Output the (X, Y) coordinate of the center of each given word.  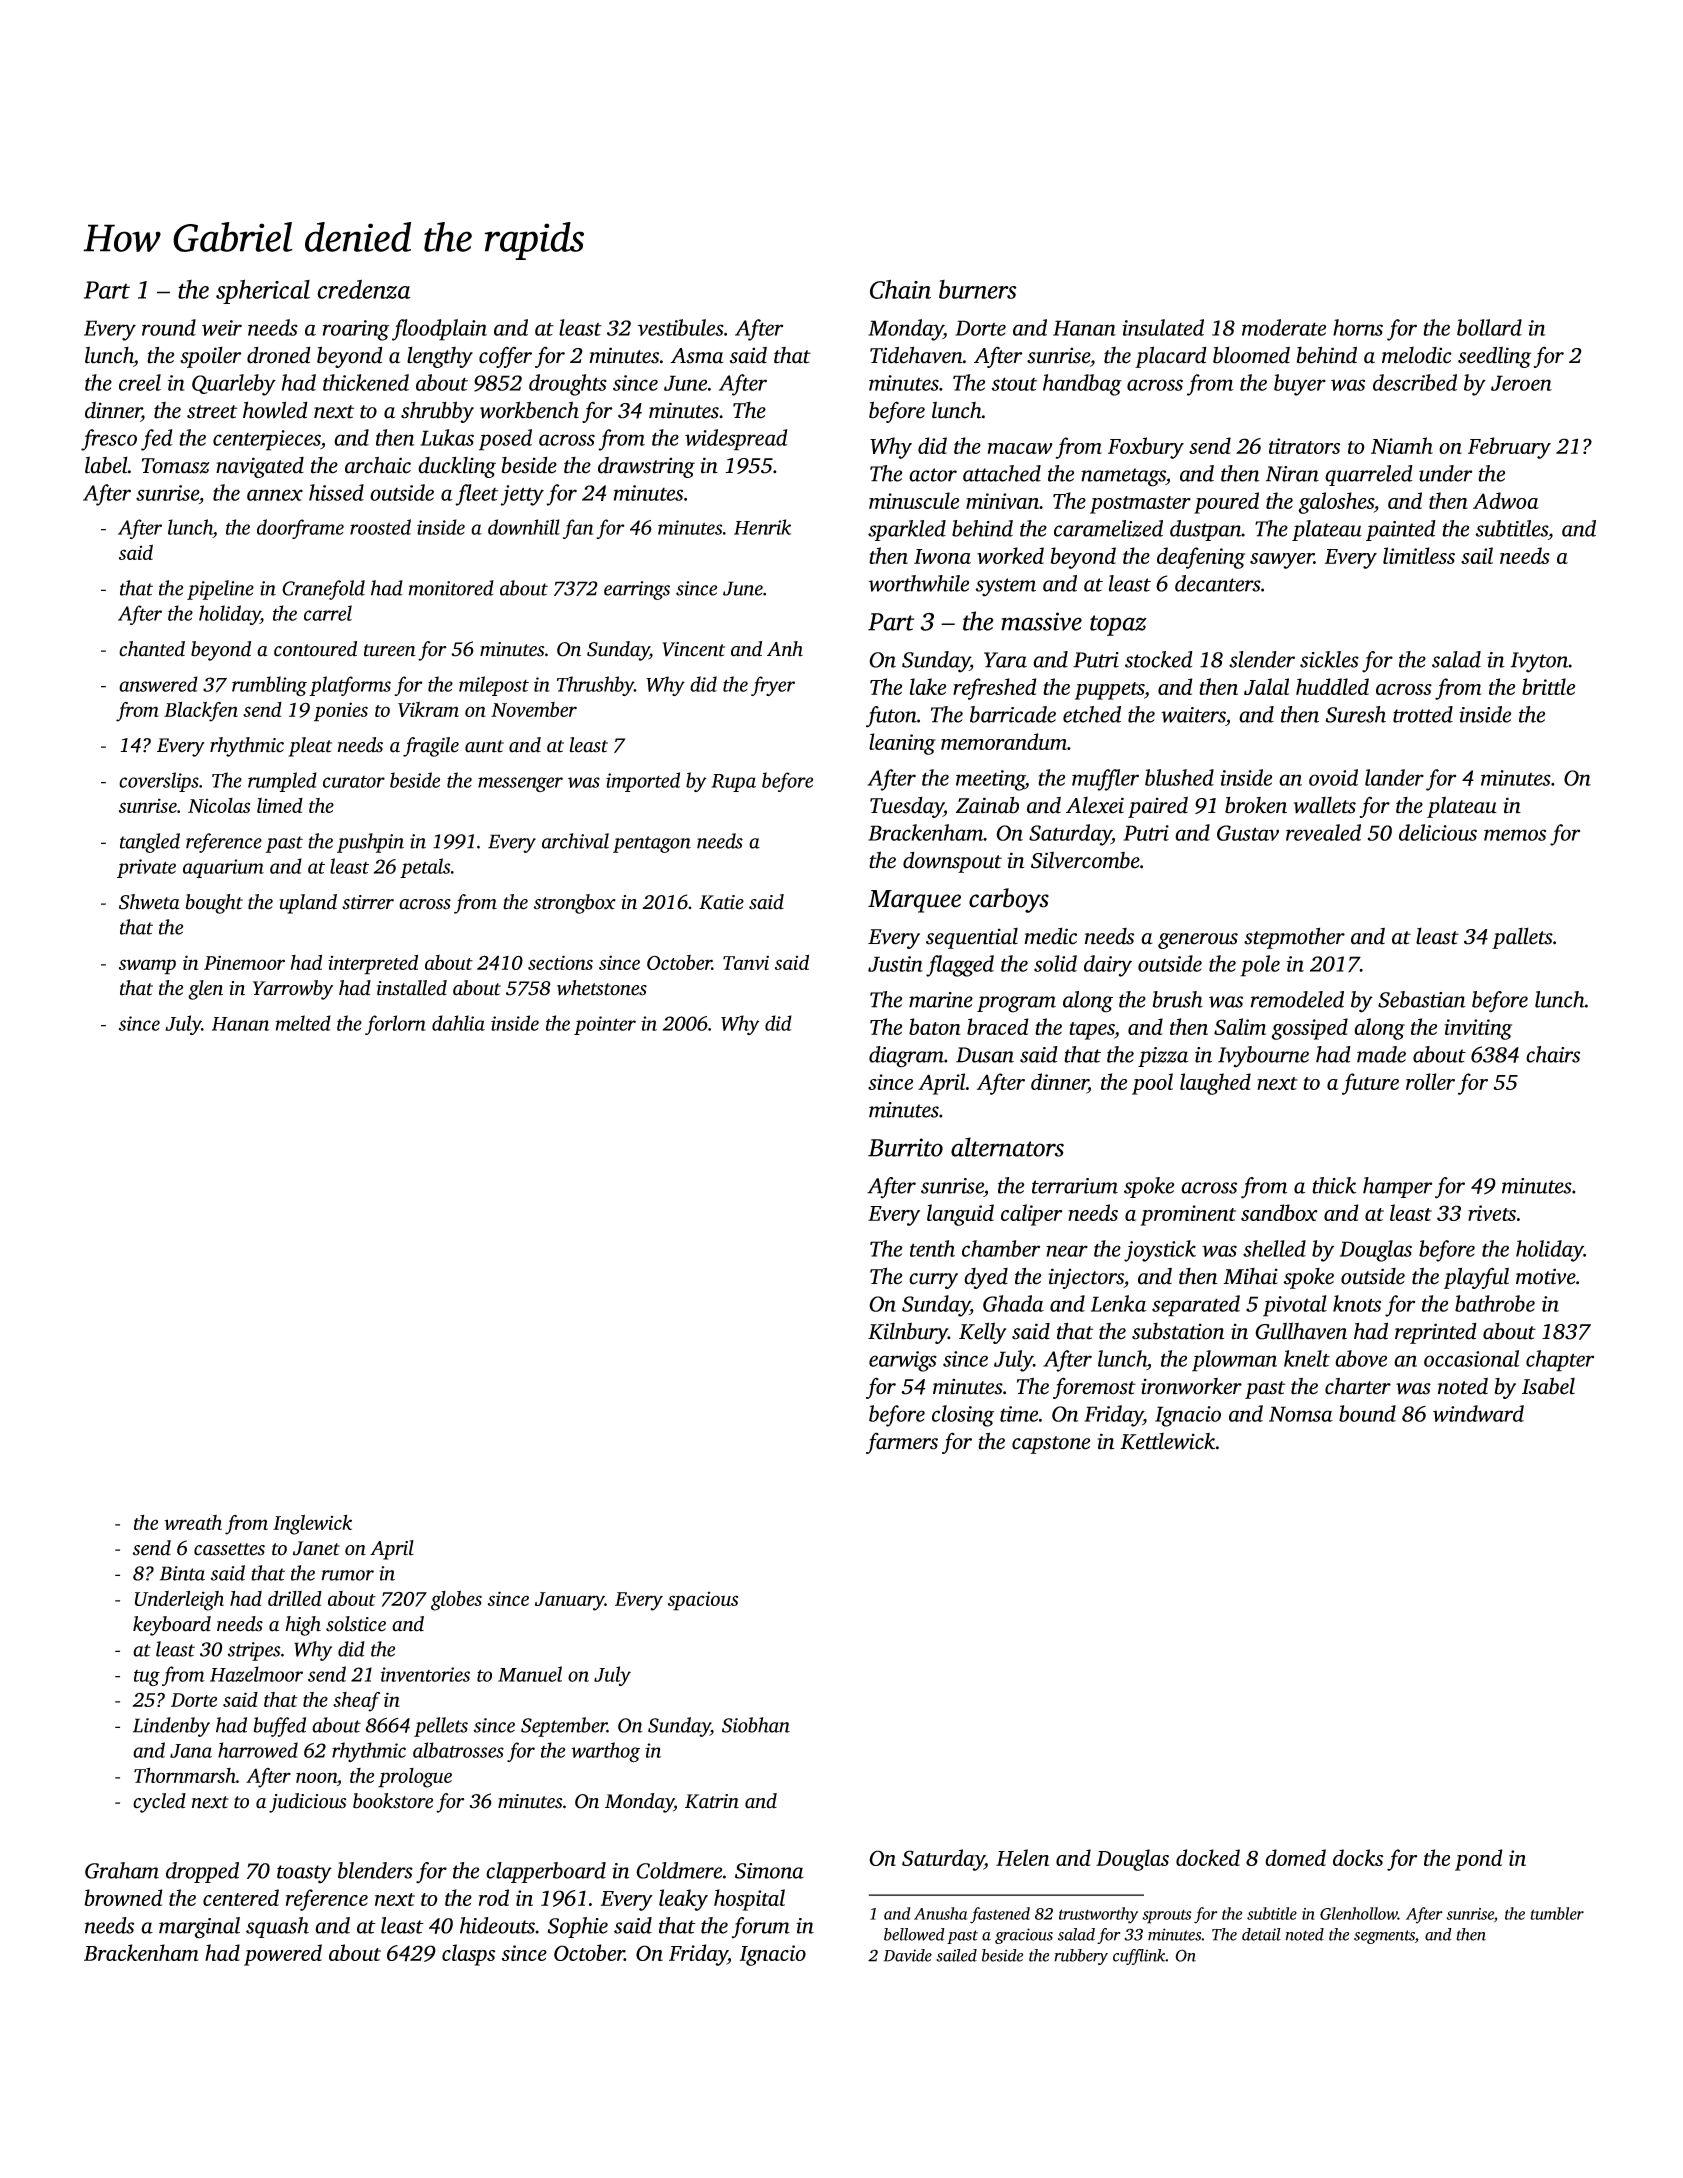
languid (960, 1215)
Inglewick (312, 1524)
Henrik (762, 527)
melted (303, 1023)
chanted (152, 649)
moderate (1284, 327)
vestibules (681, 327)
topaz (1118, 625)
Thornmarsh (185, 1775)
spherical (263, 291)
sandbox (1279, 1212)
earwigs (903, 1361)
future (1370, 1084)
